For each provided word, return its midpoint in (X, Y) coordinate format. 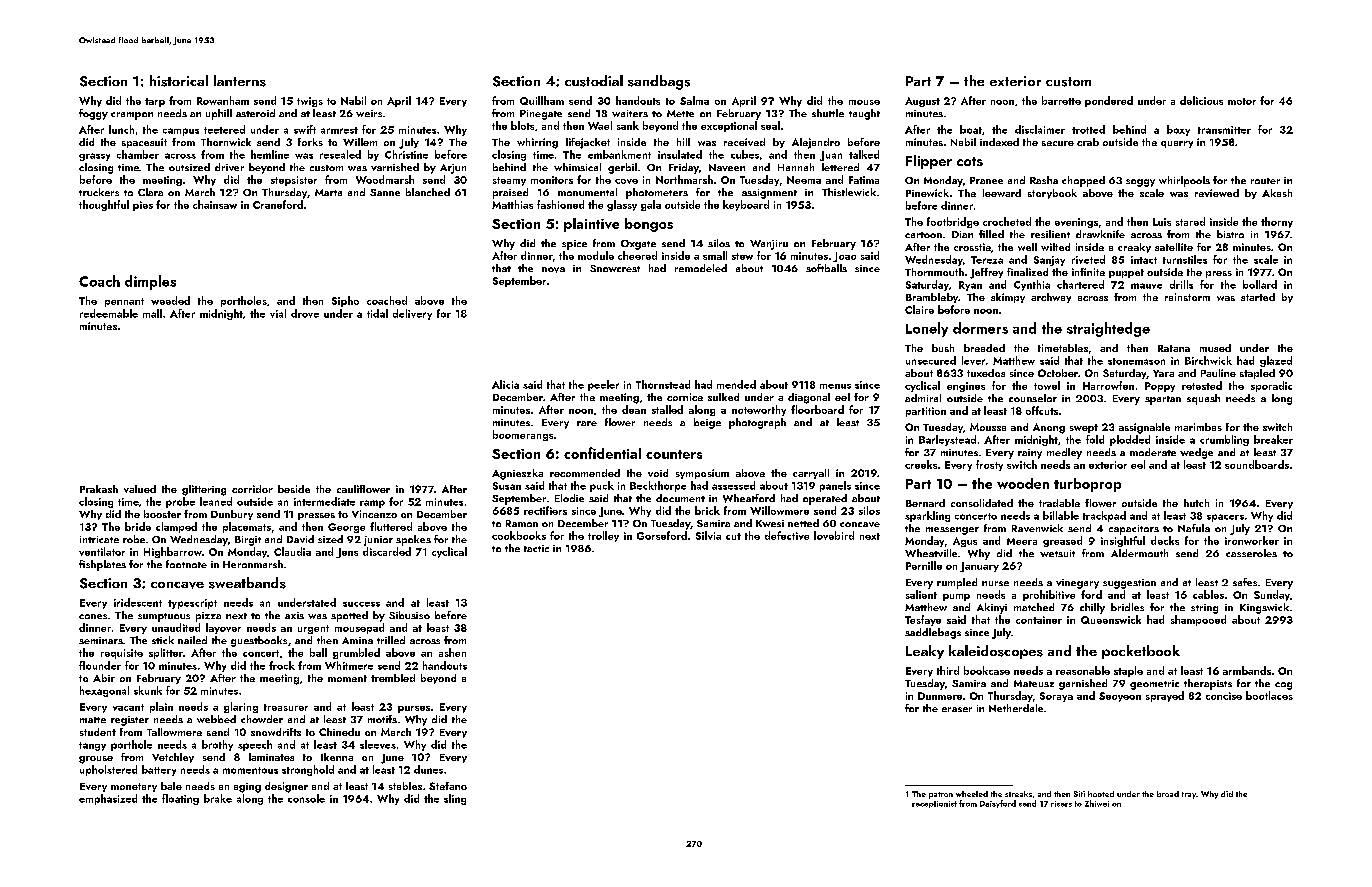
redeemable (109, 313)
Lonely (927, 329)
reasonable (1083, 670)
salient (921, 594)
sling (455, 799)
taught (864, 114)
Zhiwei (1097, 803)
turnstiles (1185, 259)
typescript (192, 604)
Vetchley (173, 758)
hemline (270, 154)
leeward (1002, 193)
